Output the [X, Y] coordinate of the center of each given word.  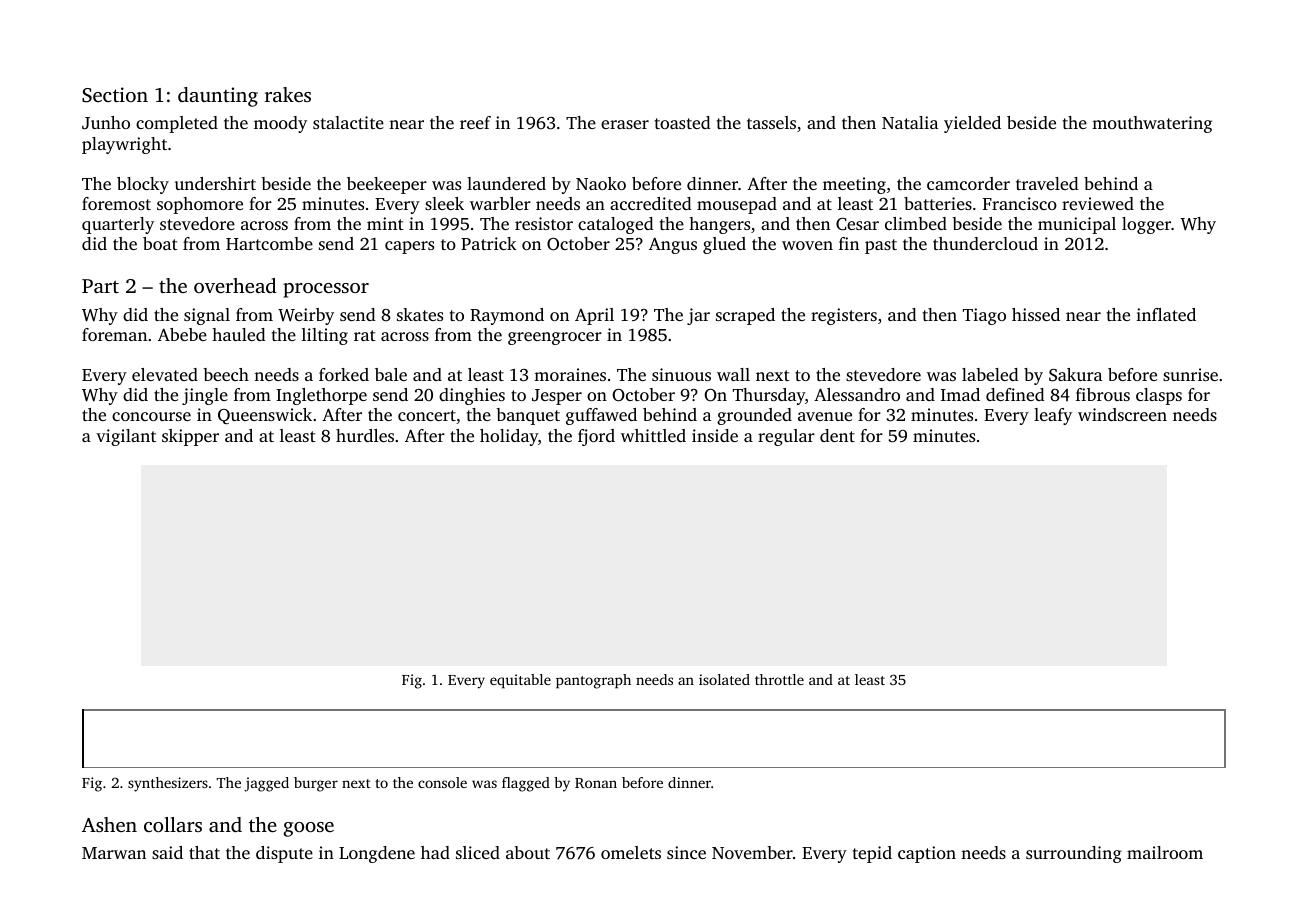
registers [844, 316]
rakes [288, 94]
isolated [724, 679]
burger [316, 784]
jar [698, 316]
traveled [1047, 183]
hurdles [365, 435]
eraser [625, 124]
